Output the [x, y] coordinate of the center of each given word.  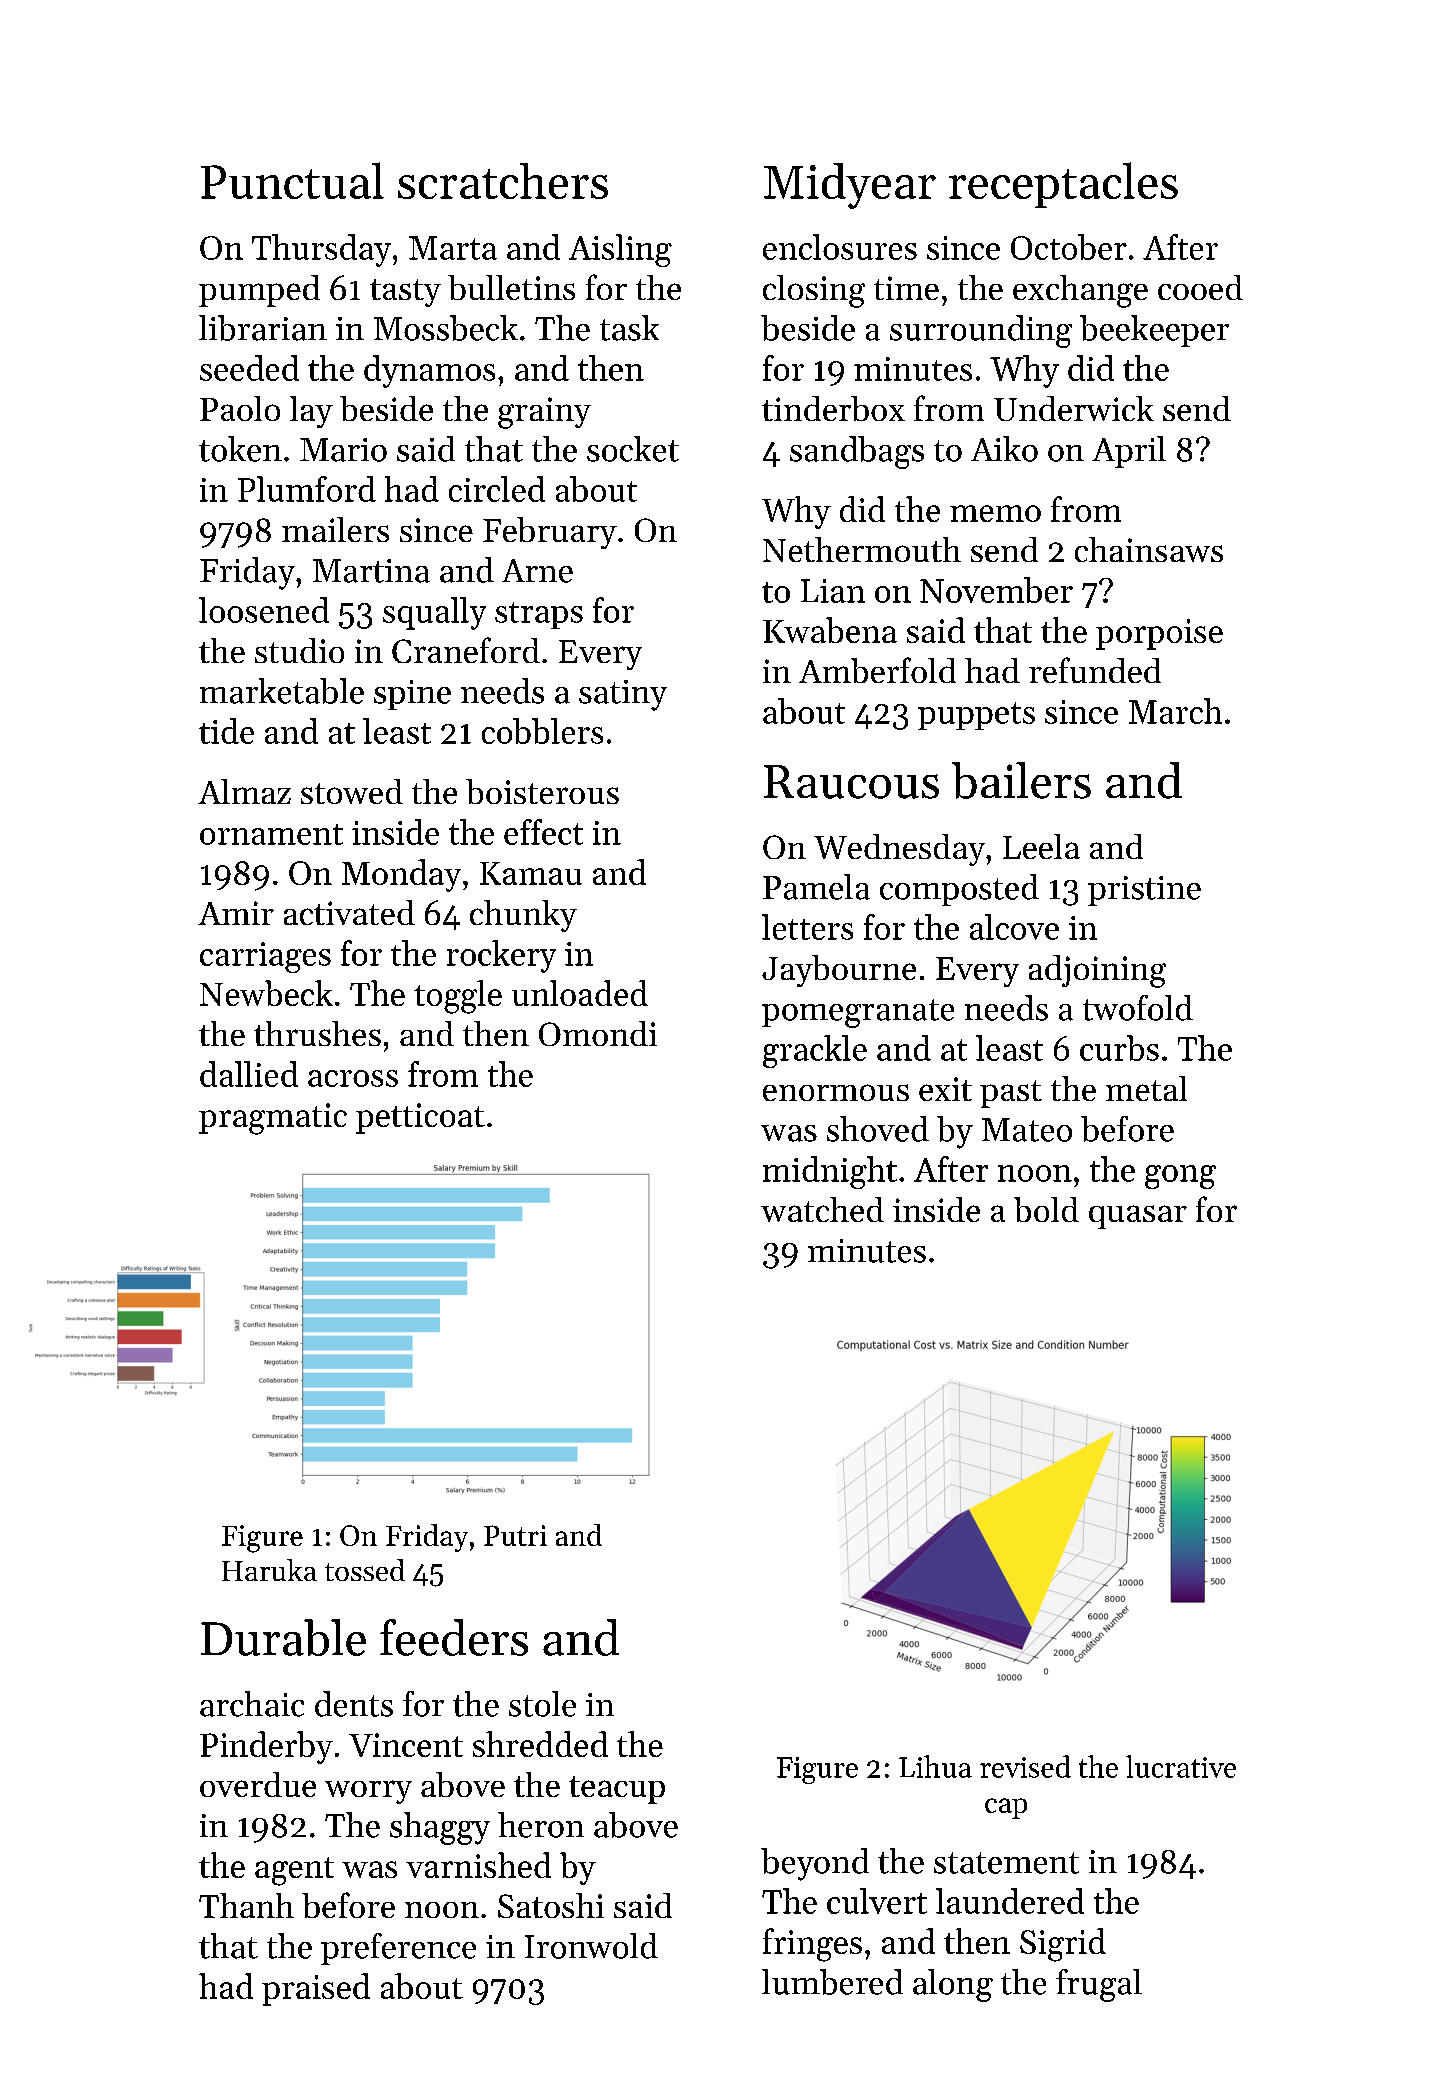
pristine [1144, 891]
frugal [1099, 1985]
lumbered [832, 1982]
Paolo [240, 408]
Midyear [850, 186]
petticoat [420, 1118]
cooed [1200, 287]
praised [316, 1989]
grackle [815, 1051]
